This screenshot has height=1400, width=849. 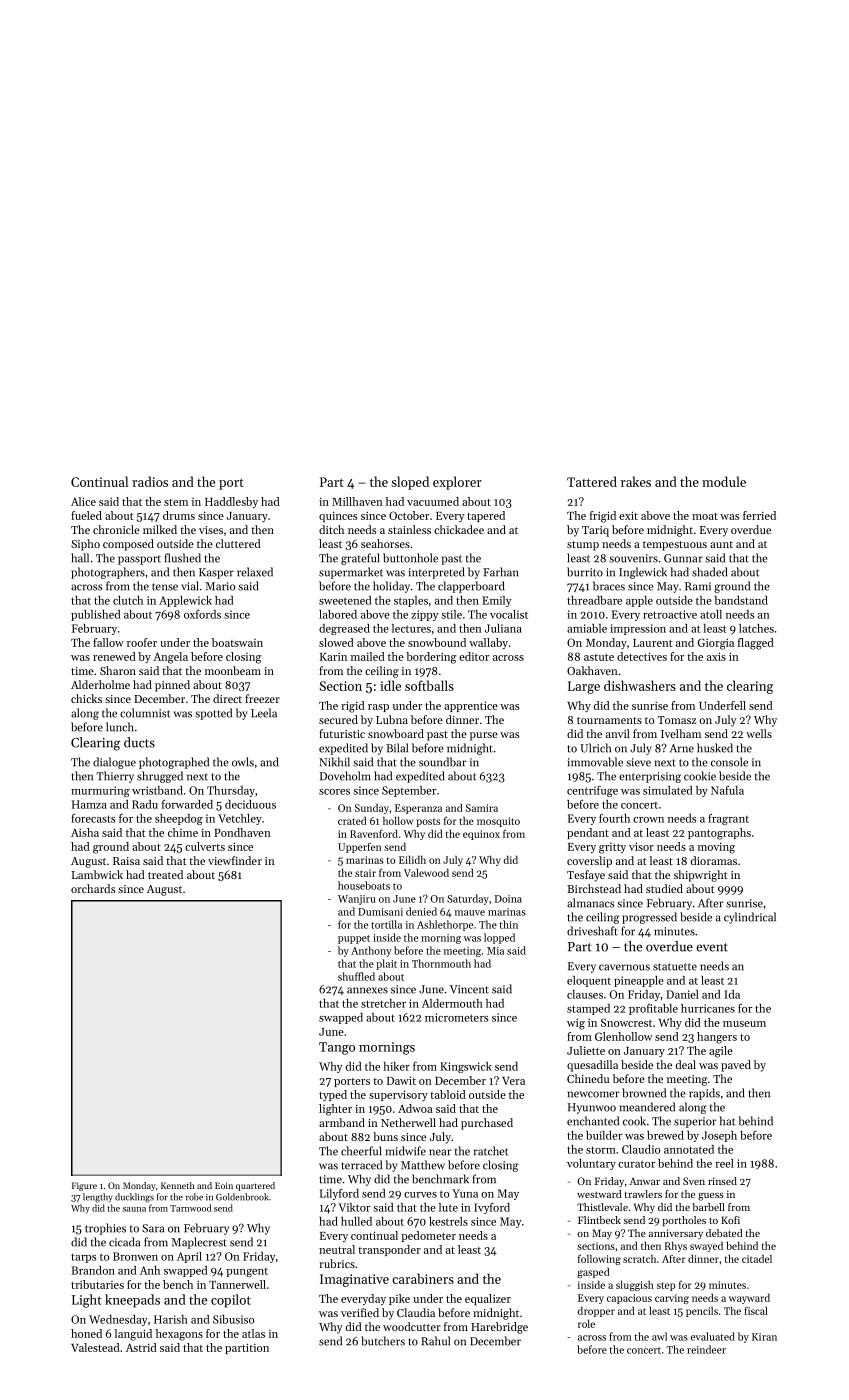 What do you see at coordinates (412, 859) in the screenshot?
I see `Eilidh` at bounding box center [412, 859].
